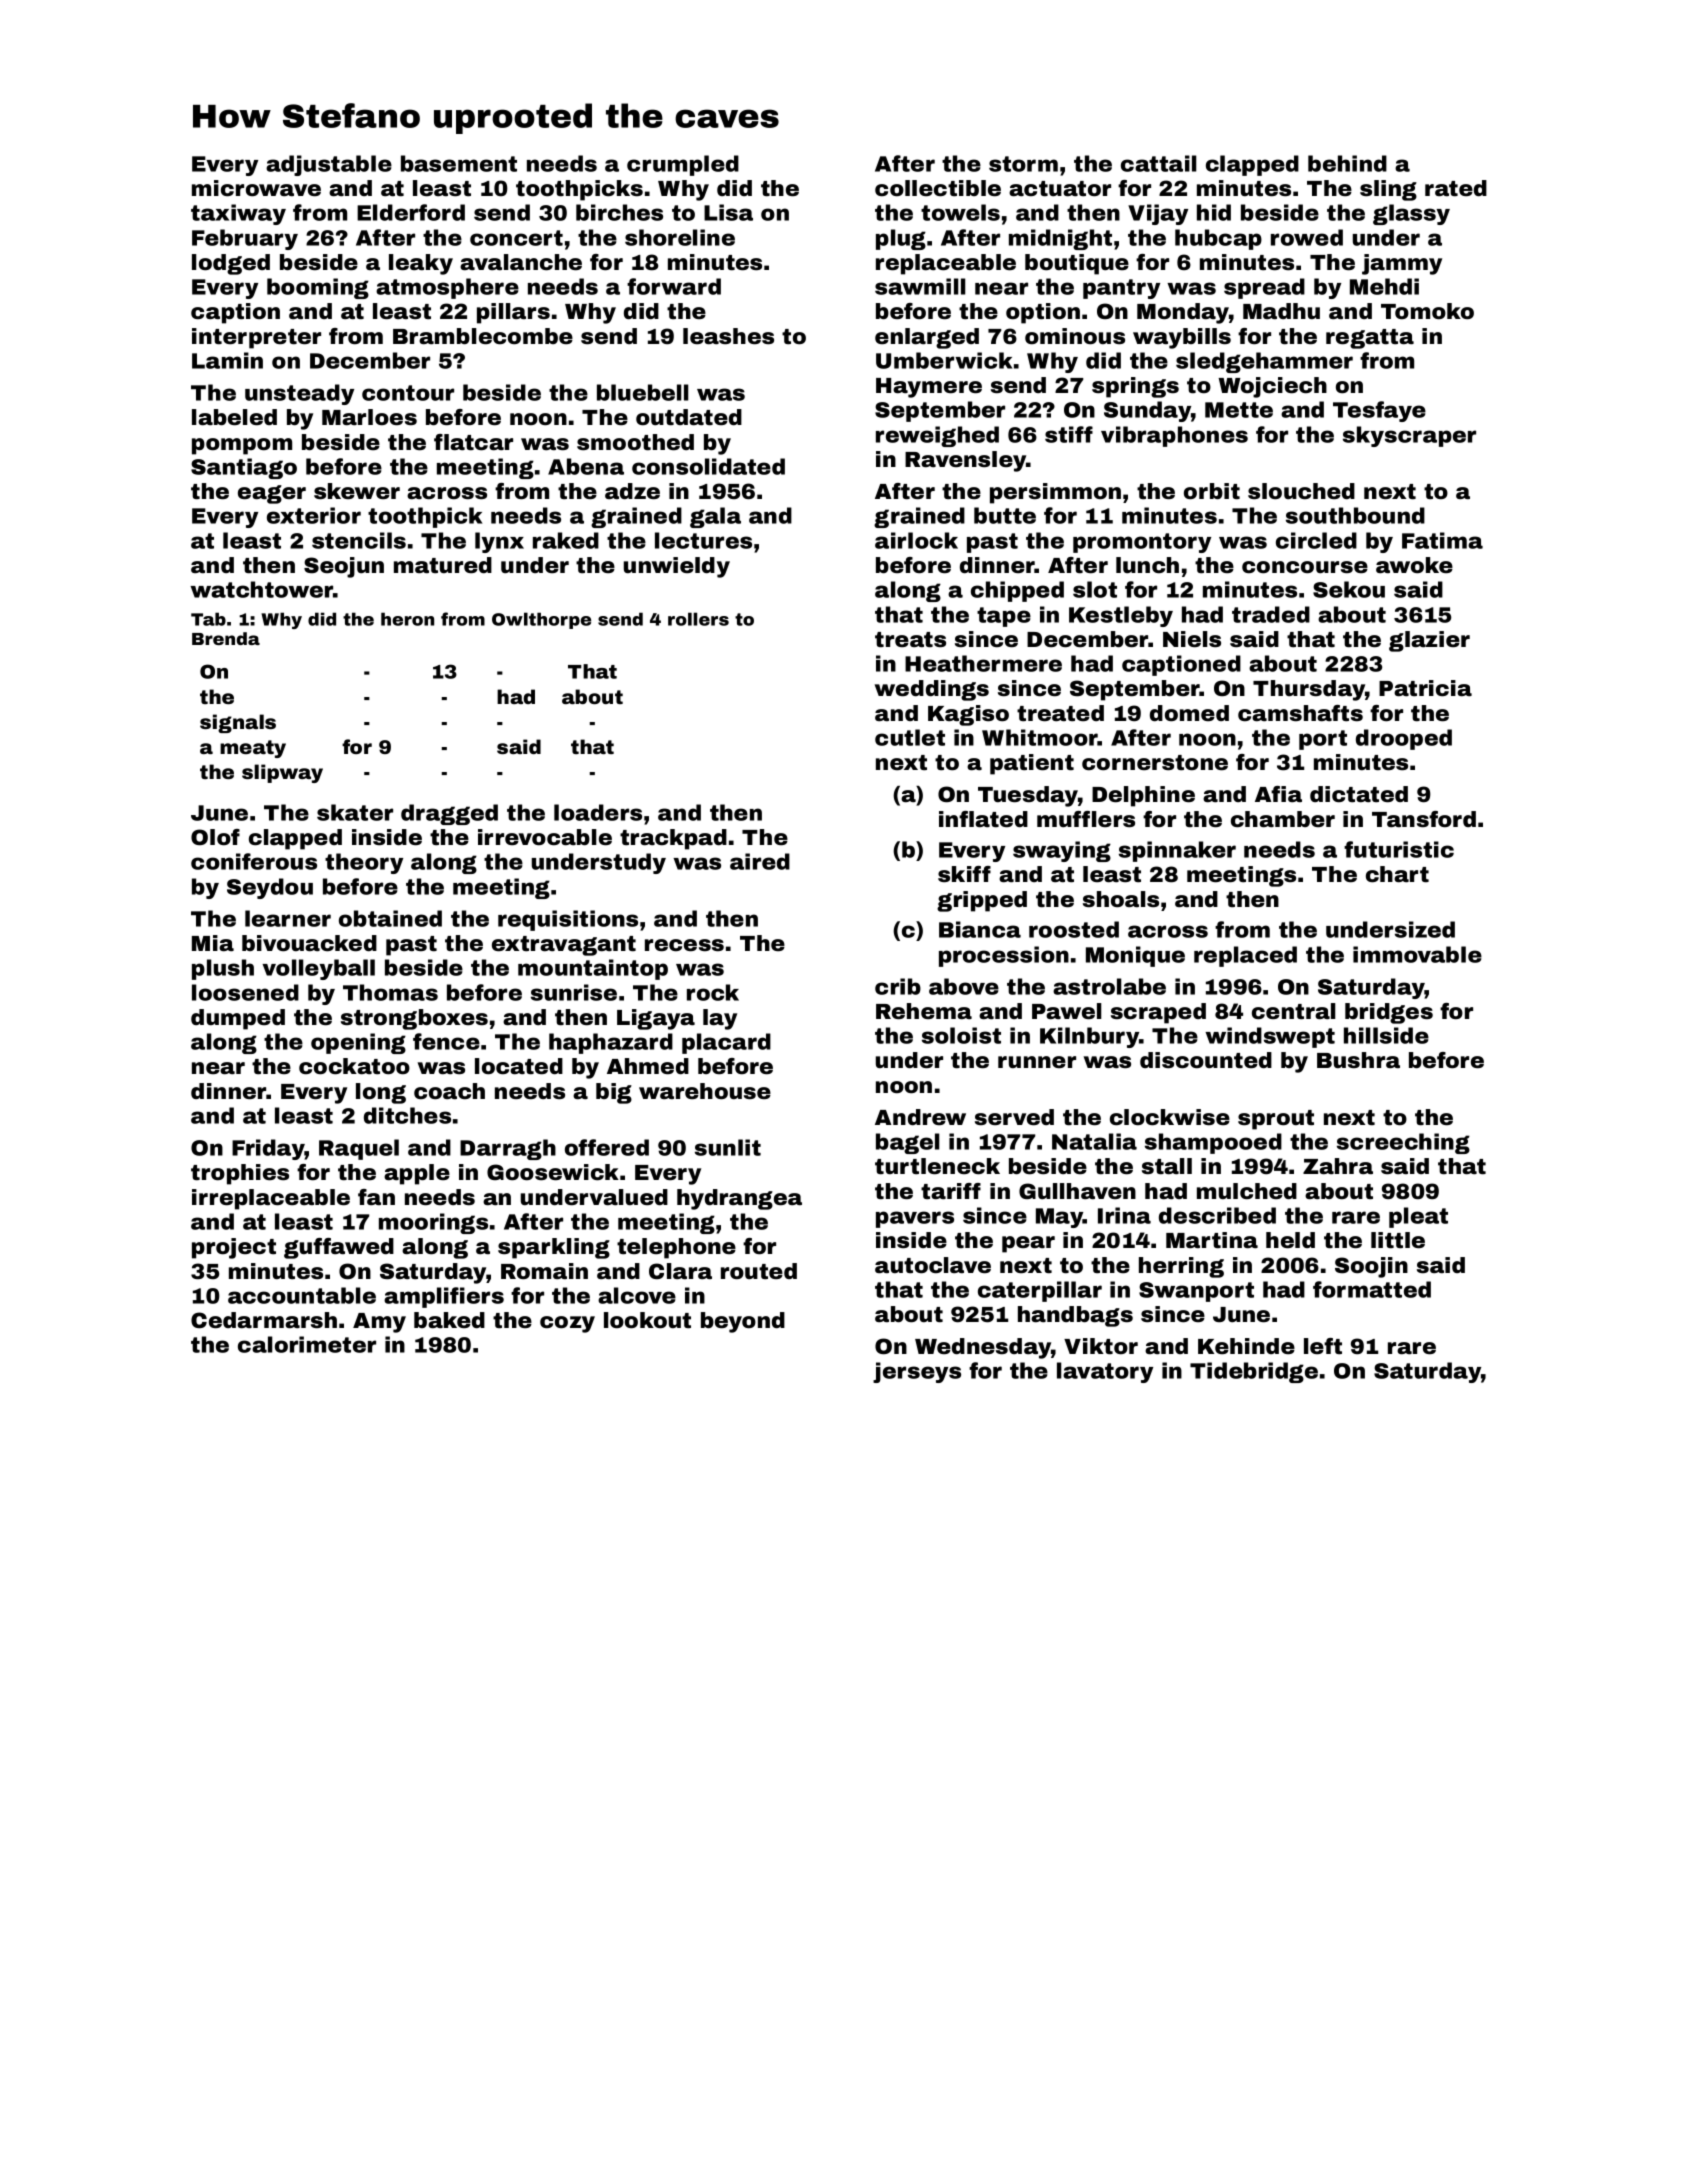 Image resolution: width=1683 pixels, height=2178 pixels. I want to click on Wednesday, so click(983, 1348).
